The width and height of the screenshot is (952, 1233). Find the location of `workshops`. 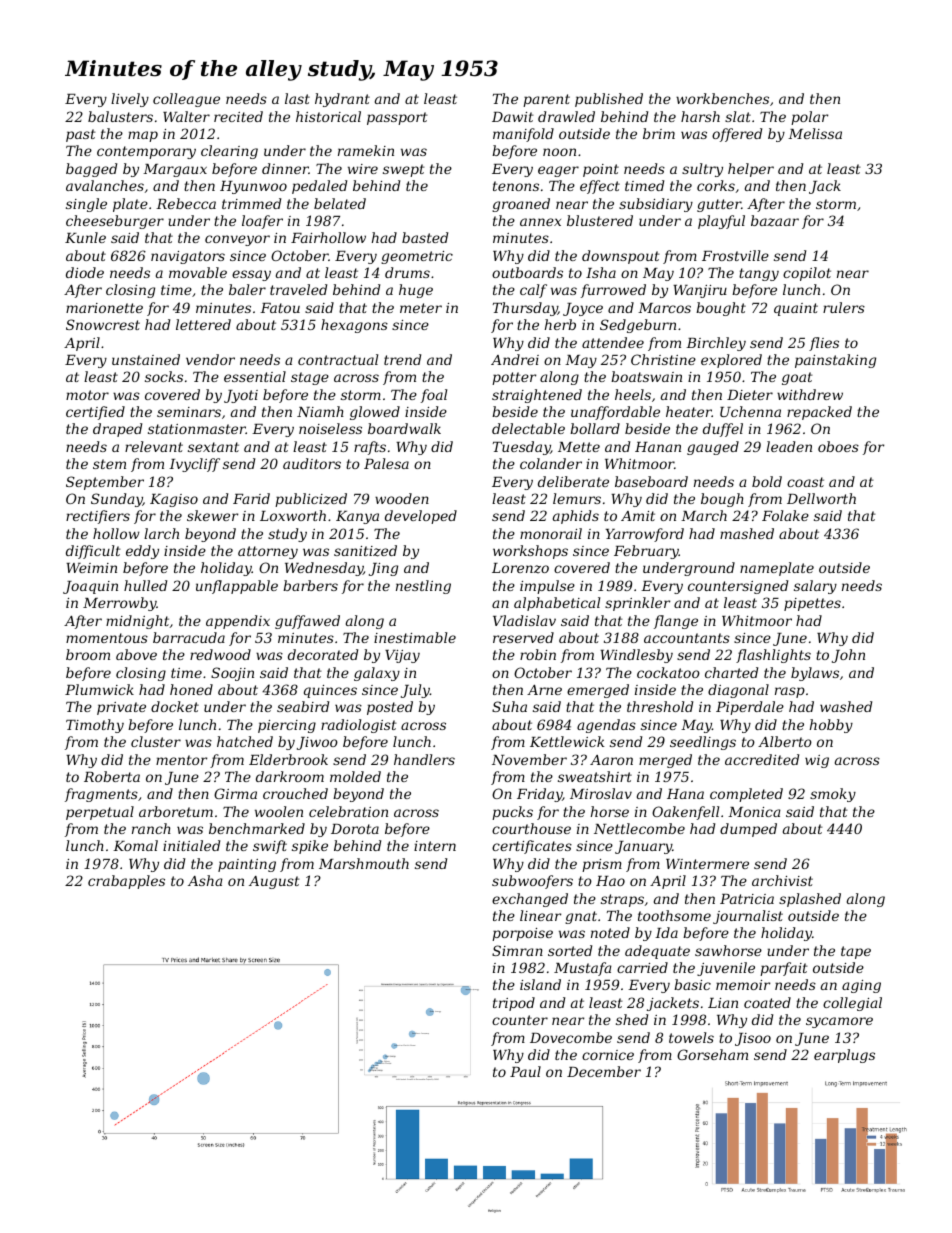

workshops is located at coordinates (530, 552).
